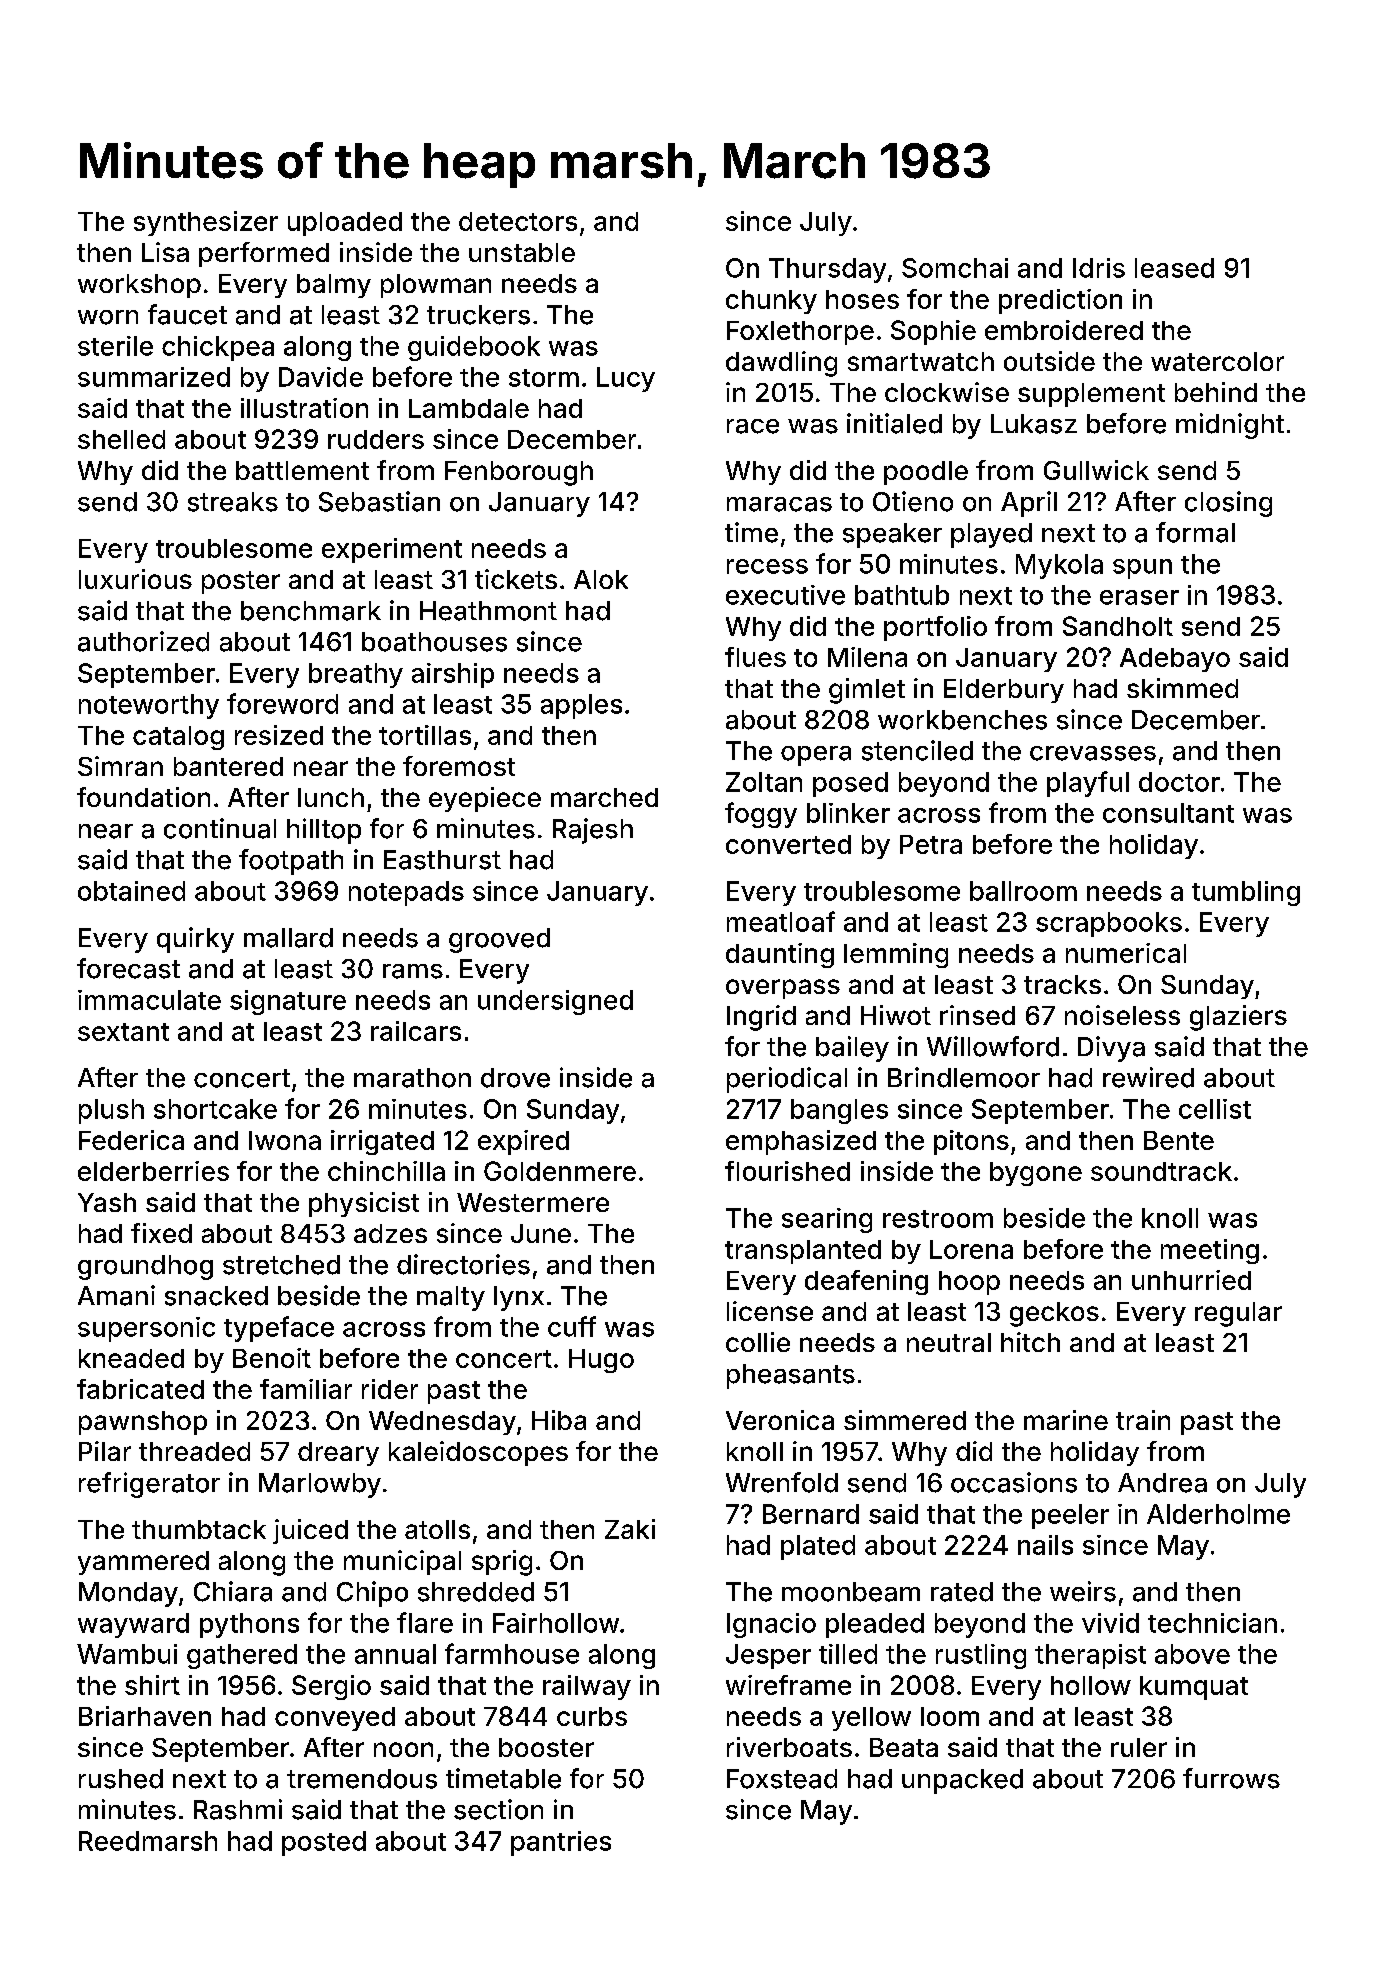 The image size is (1386, 1969). What do you see at coordinates (403, 1749) in the screenshot?
I see `noon` at bounding box center [403, 1749].
